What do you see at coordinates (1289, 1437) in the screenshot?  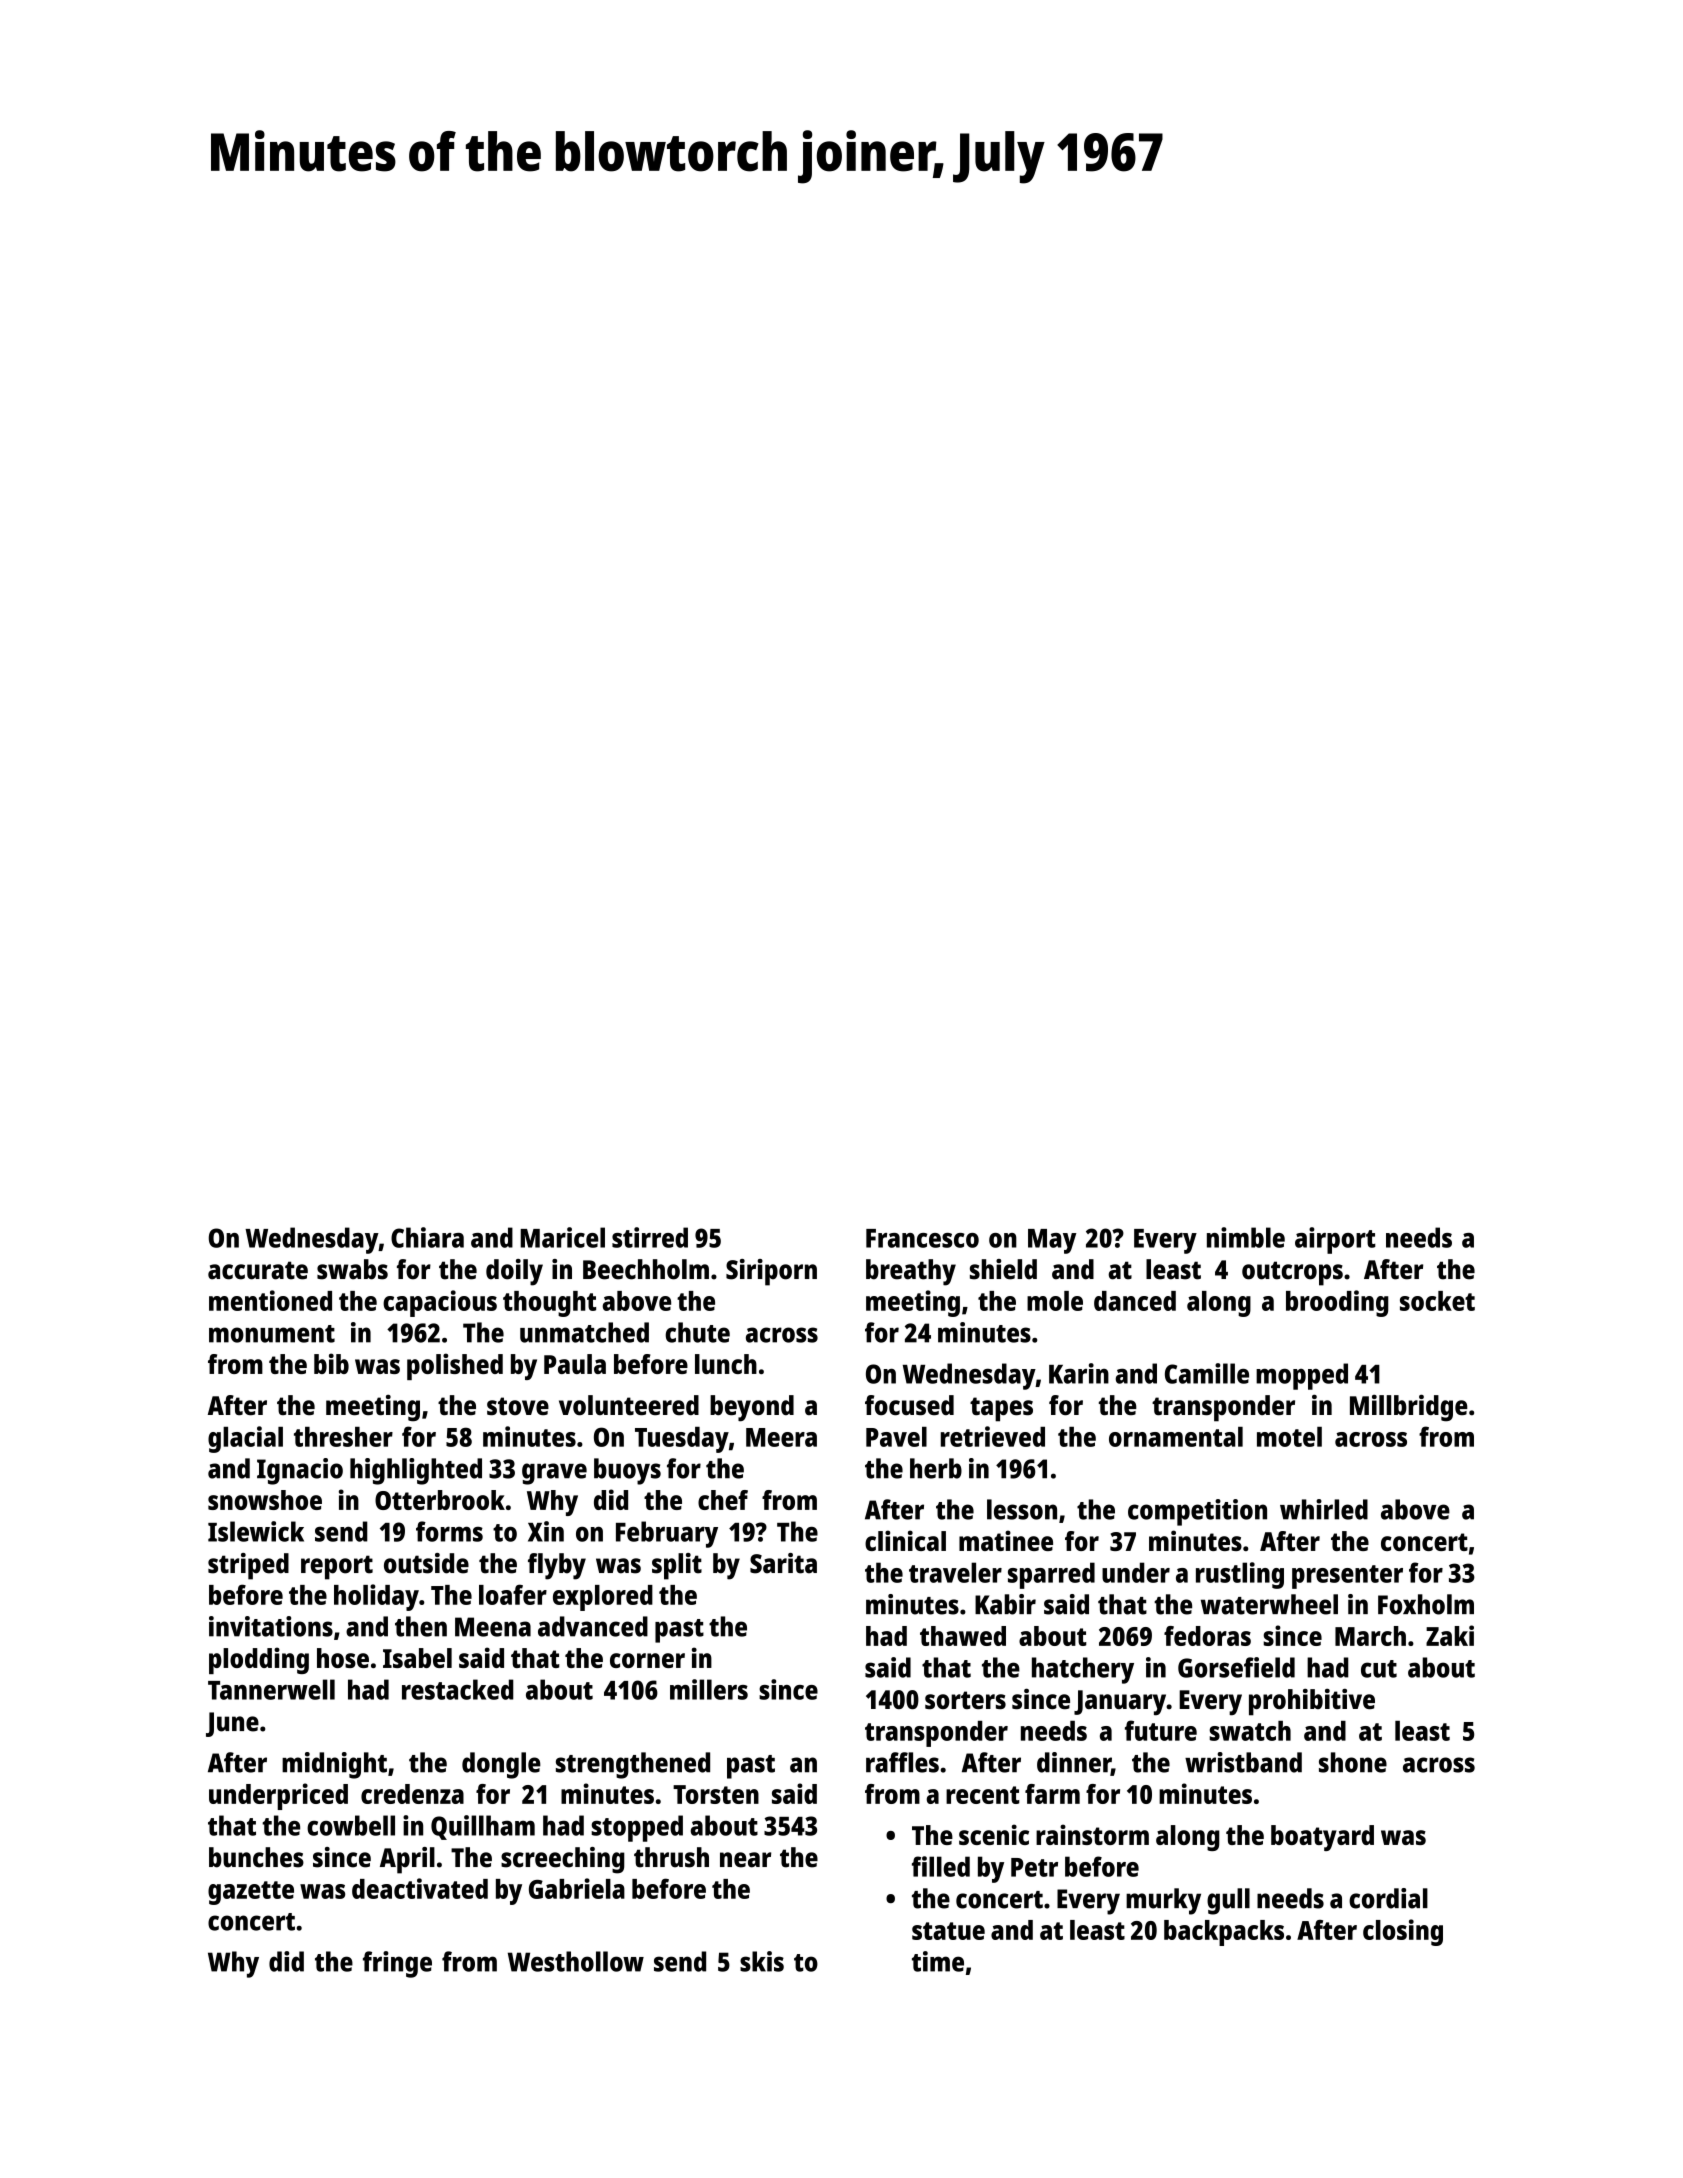 I see `motel` at bounding box center [1289, 1437].
